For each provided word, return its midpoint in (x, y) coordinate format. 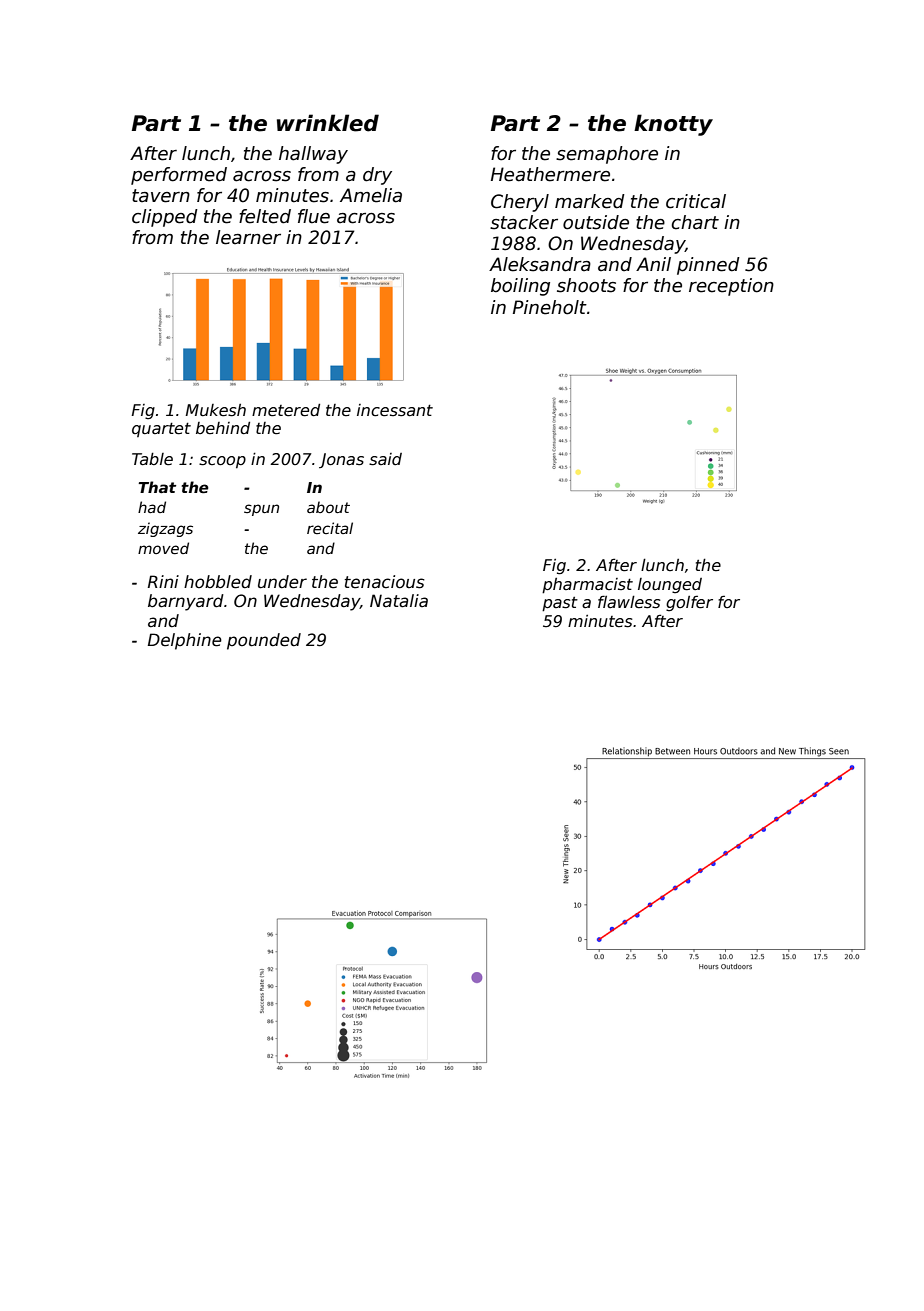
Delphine (185, 641)
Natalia (399, 601)
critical (696, 201)
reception (731, 287)
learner (248, 237)
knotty (673, 125)
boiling (520, 287)
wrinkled (328, 123)
